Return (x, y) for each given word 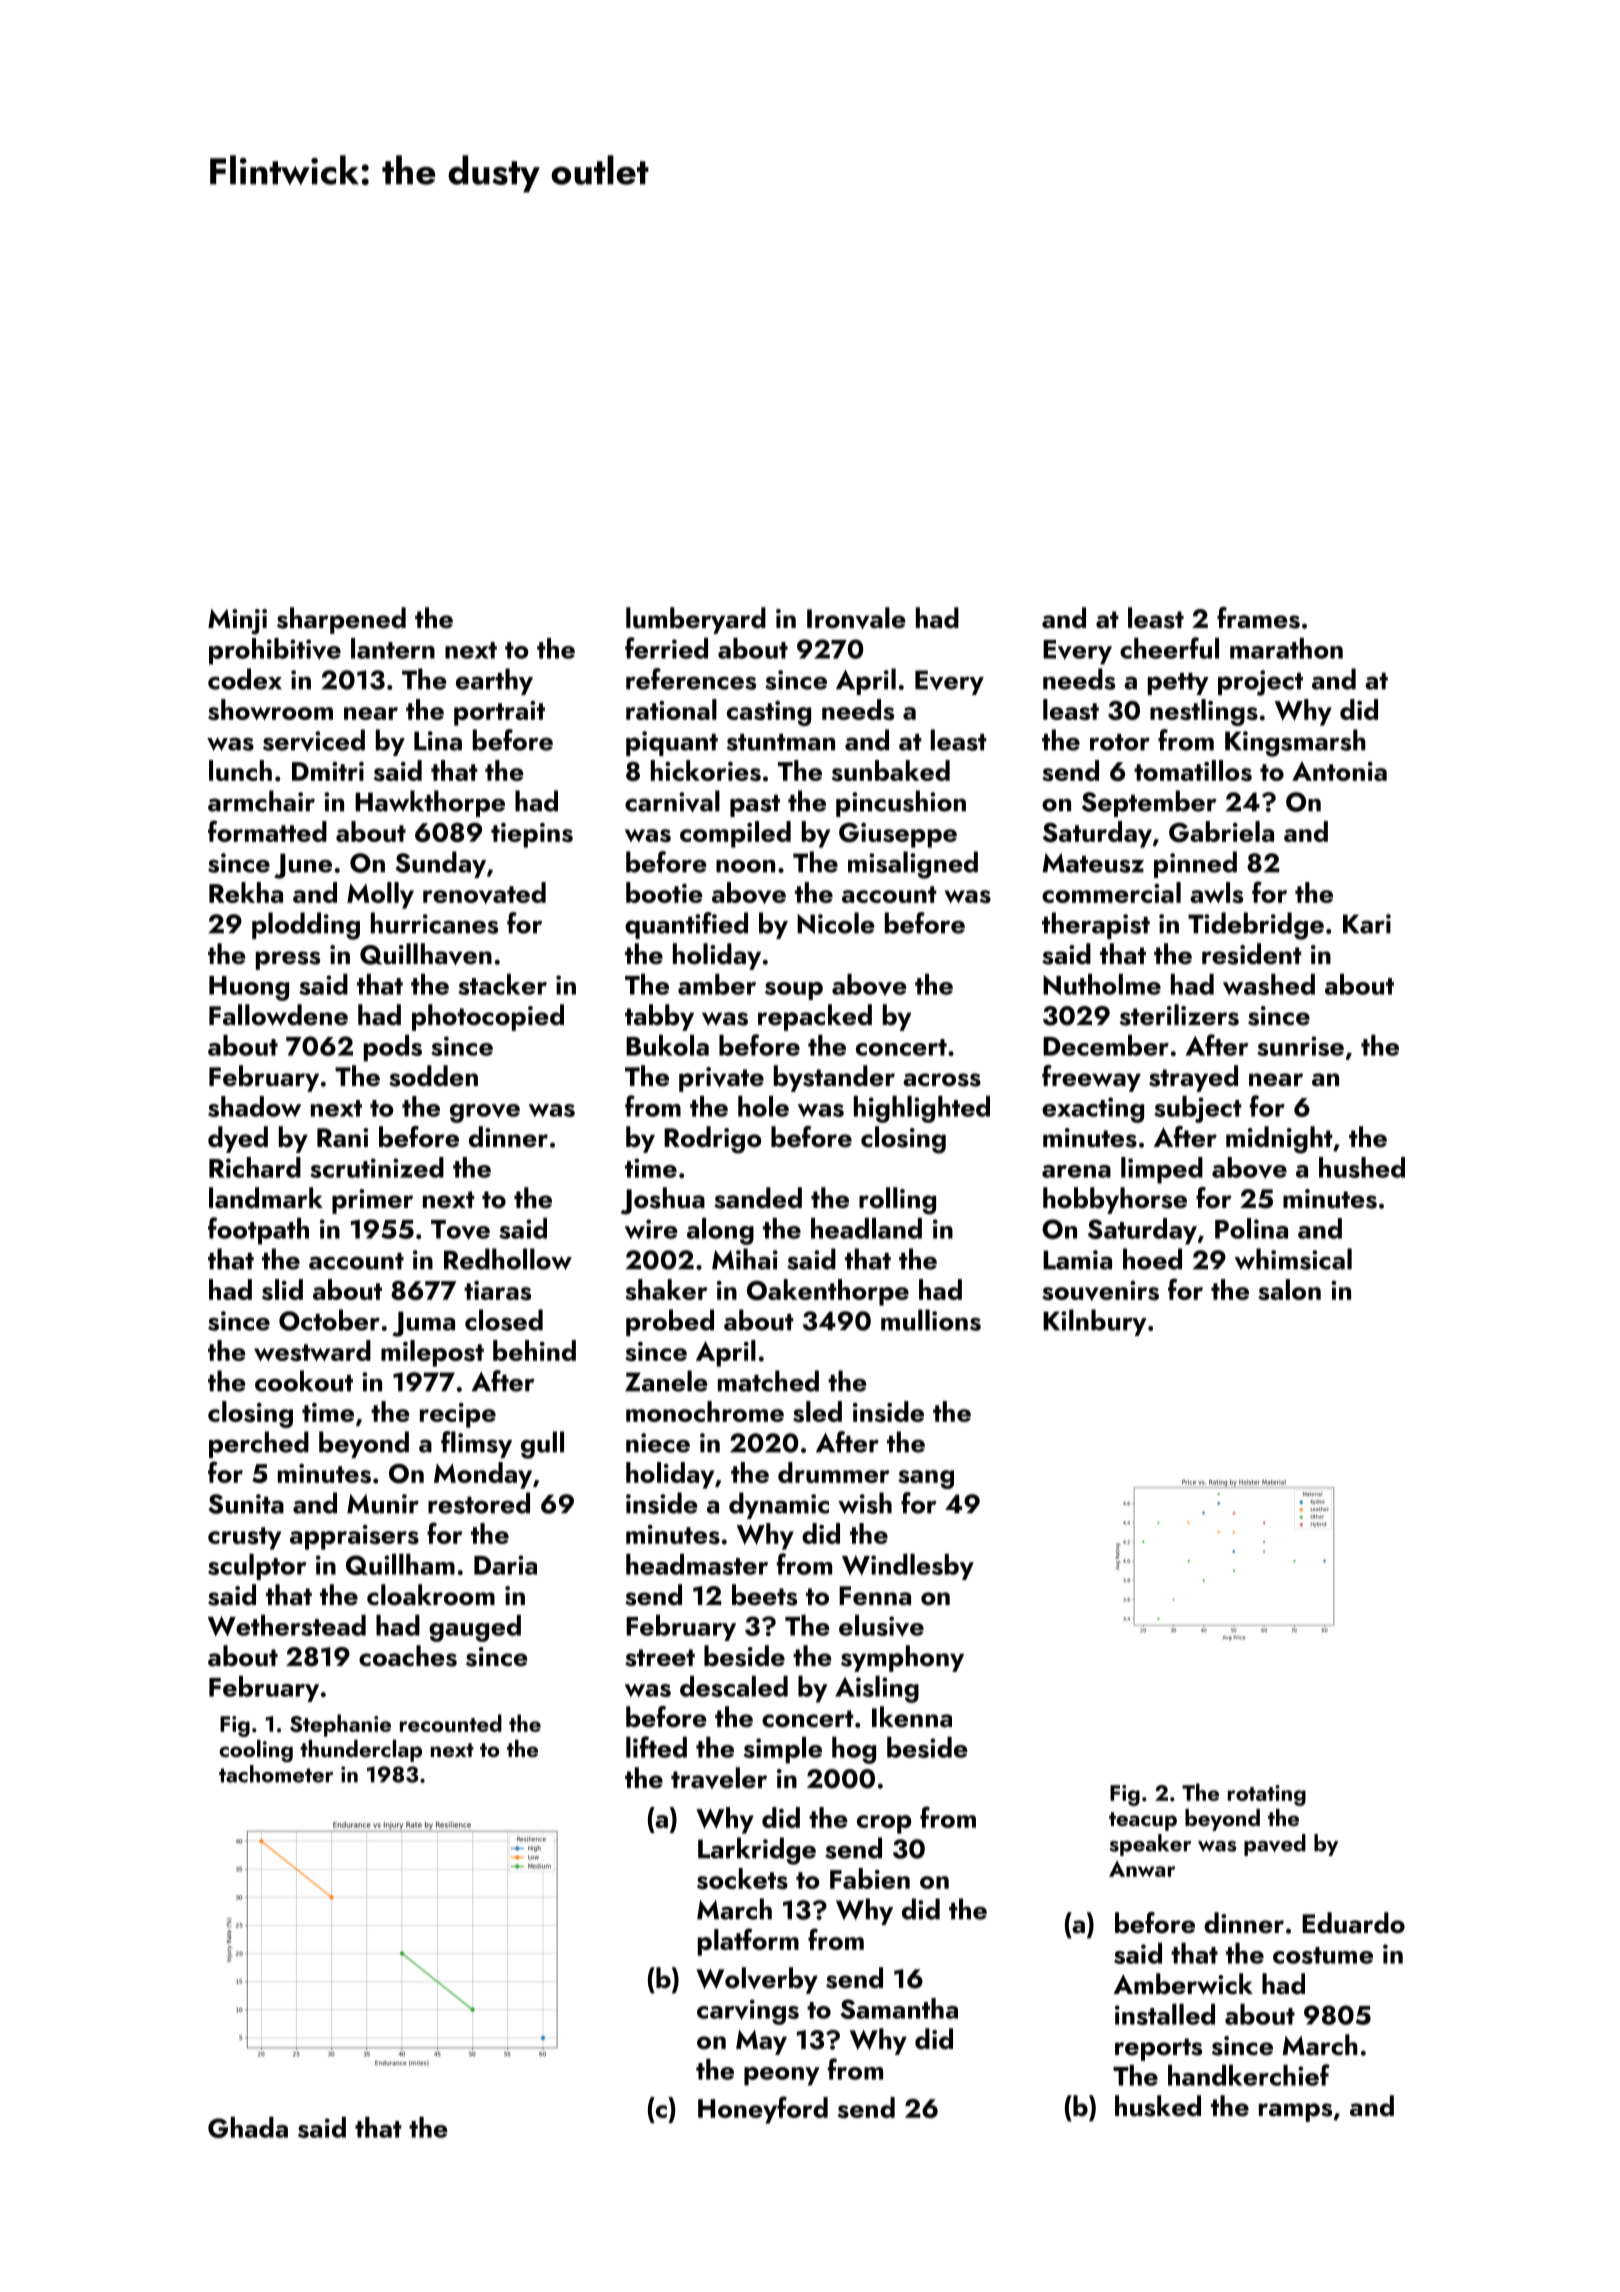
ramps (1295, 2112)
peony (782, 2076)
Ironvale (856, 618)
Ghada (248, 2127)
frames (1258, 618)
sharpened (341, 620)
